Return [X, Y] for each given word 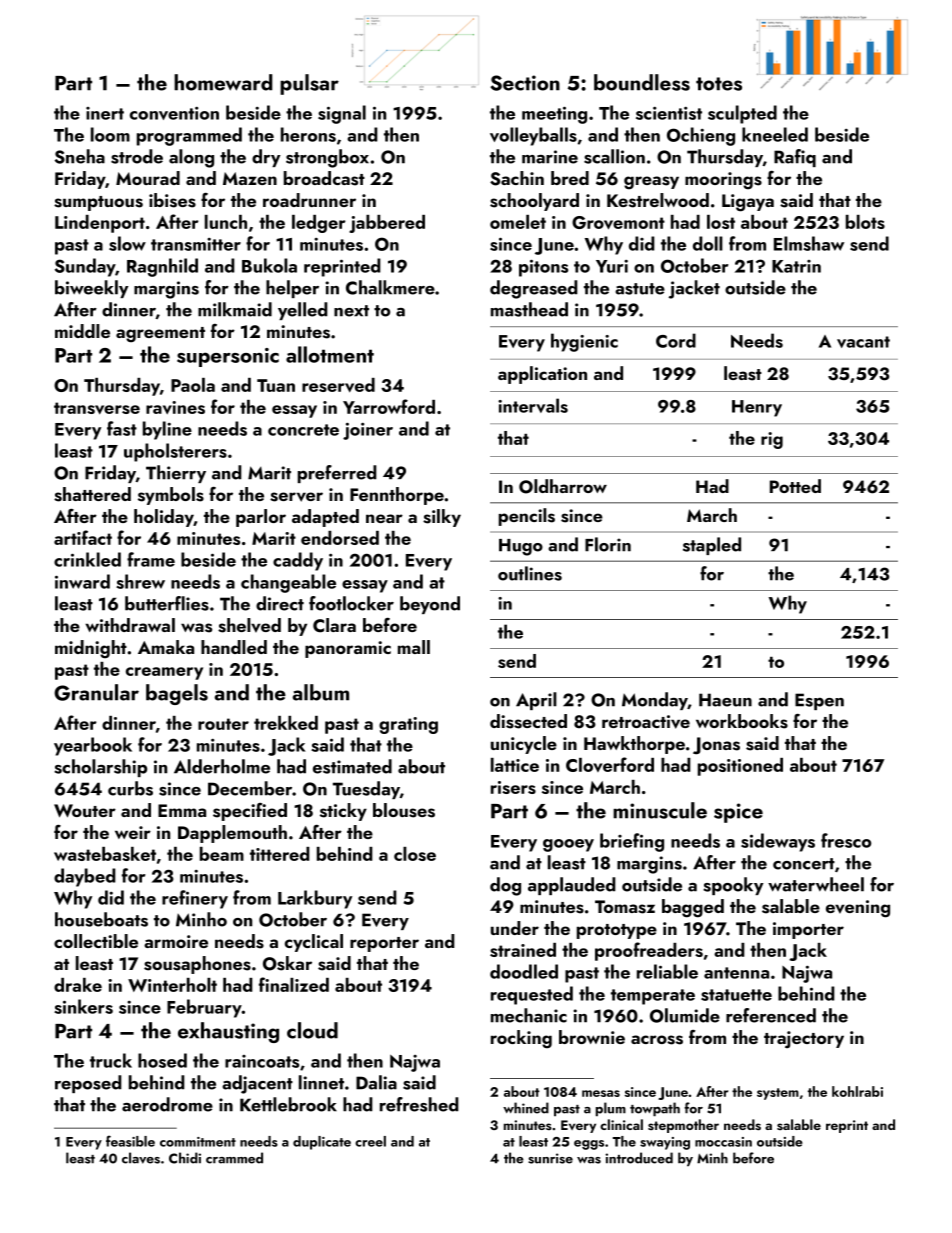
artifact [83, 537]
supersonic [228, 357]
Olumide [685, 1015]
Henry [757, 408]
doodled [524, 971]
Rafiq [795, 158]
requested [532, 995]
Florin [608, 544]
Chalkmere [390, 287]
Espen [819, 701]
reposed [88, 1084]
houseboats [101, 919]
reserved [338, 385]
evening [858, 909]
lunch [226, 222]
